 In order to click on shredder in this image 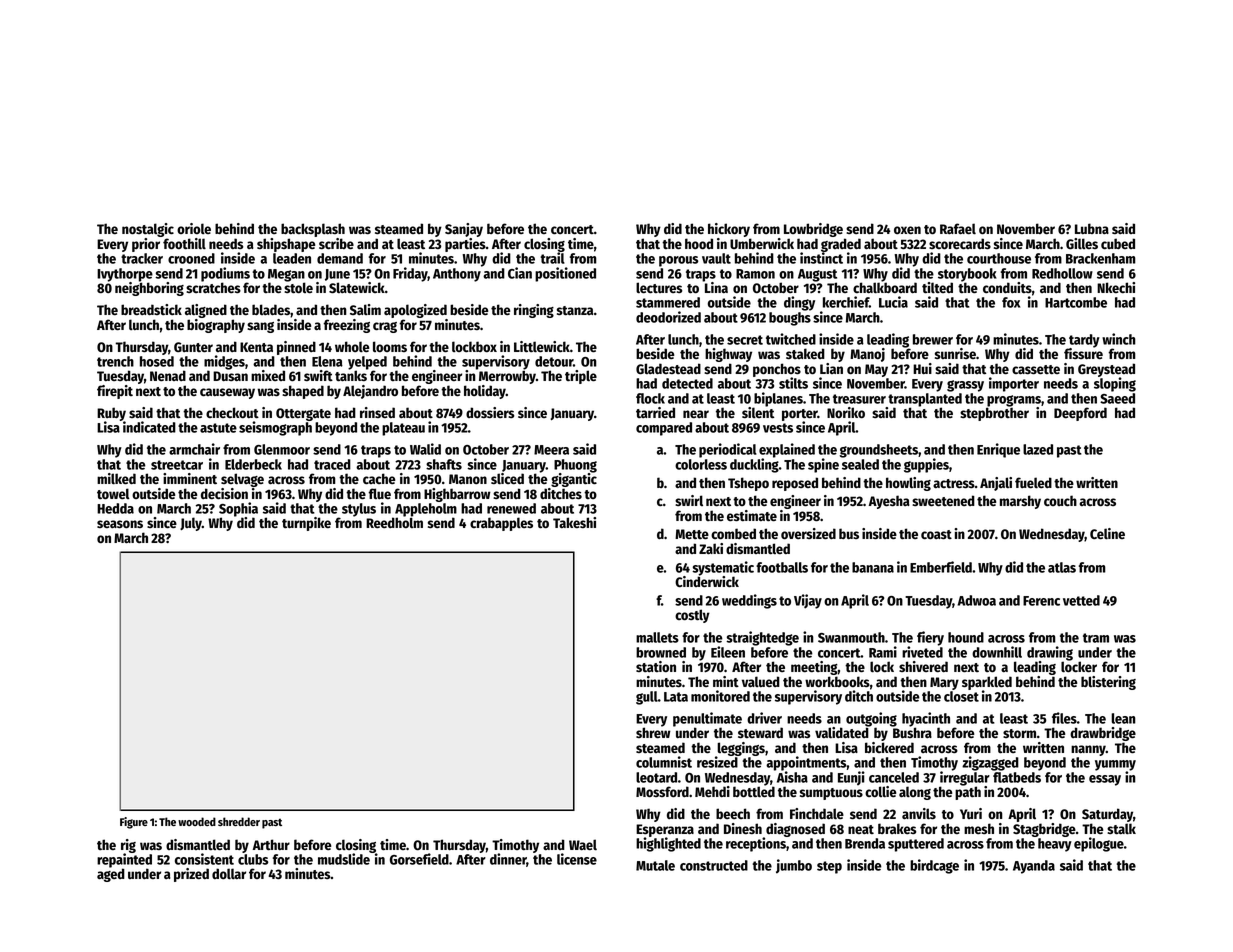, I will do `click(239, 821)`.
